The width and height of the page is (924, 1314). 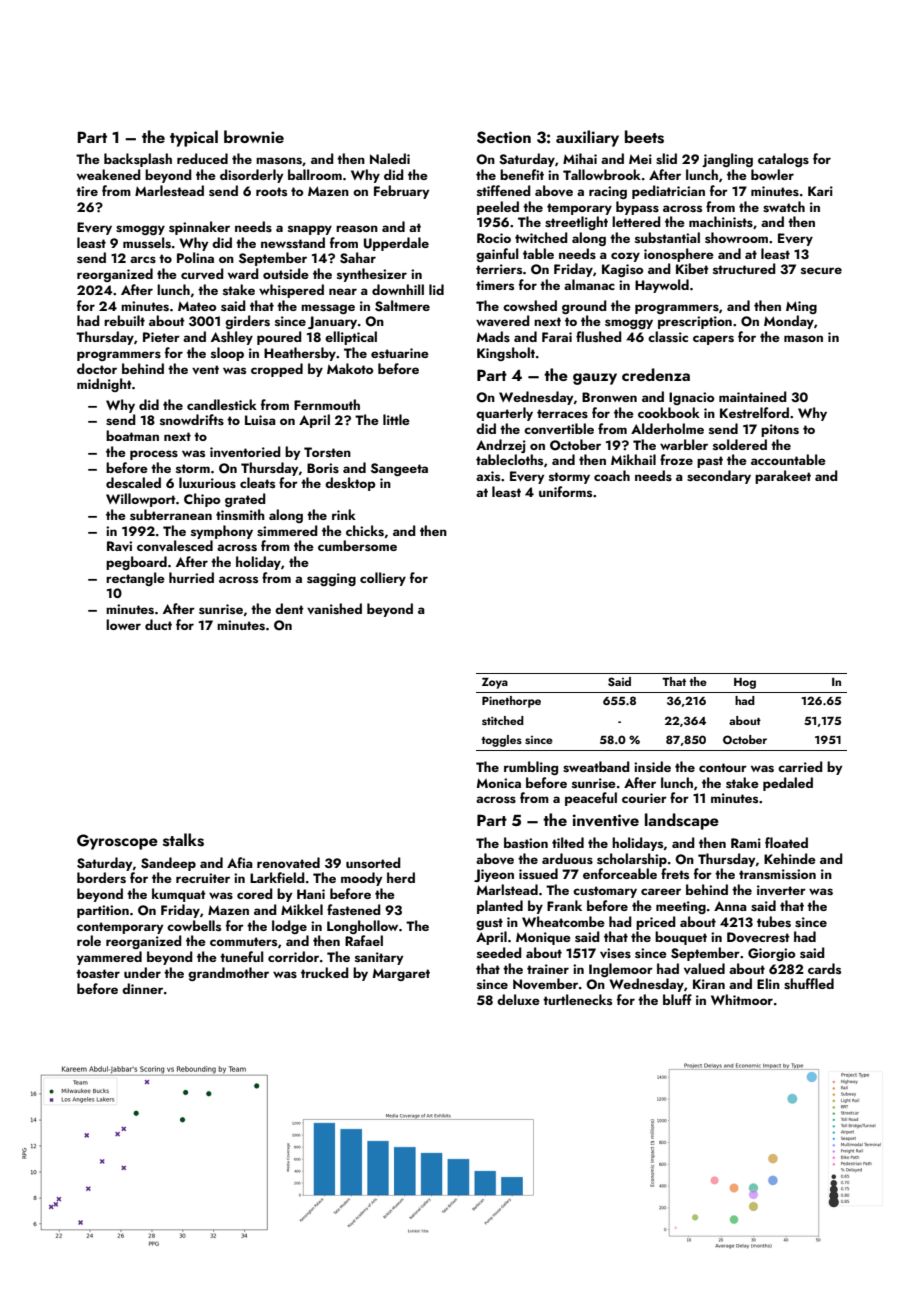 I want to click on beets, so click(x=644, y=137).
